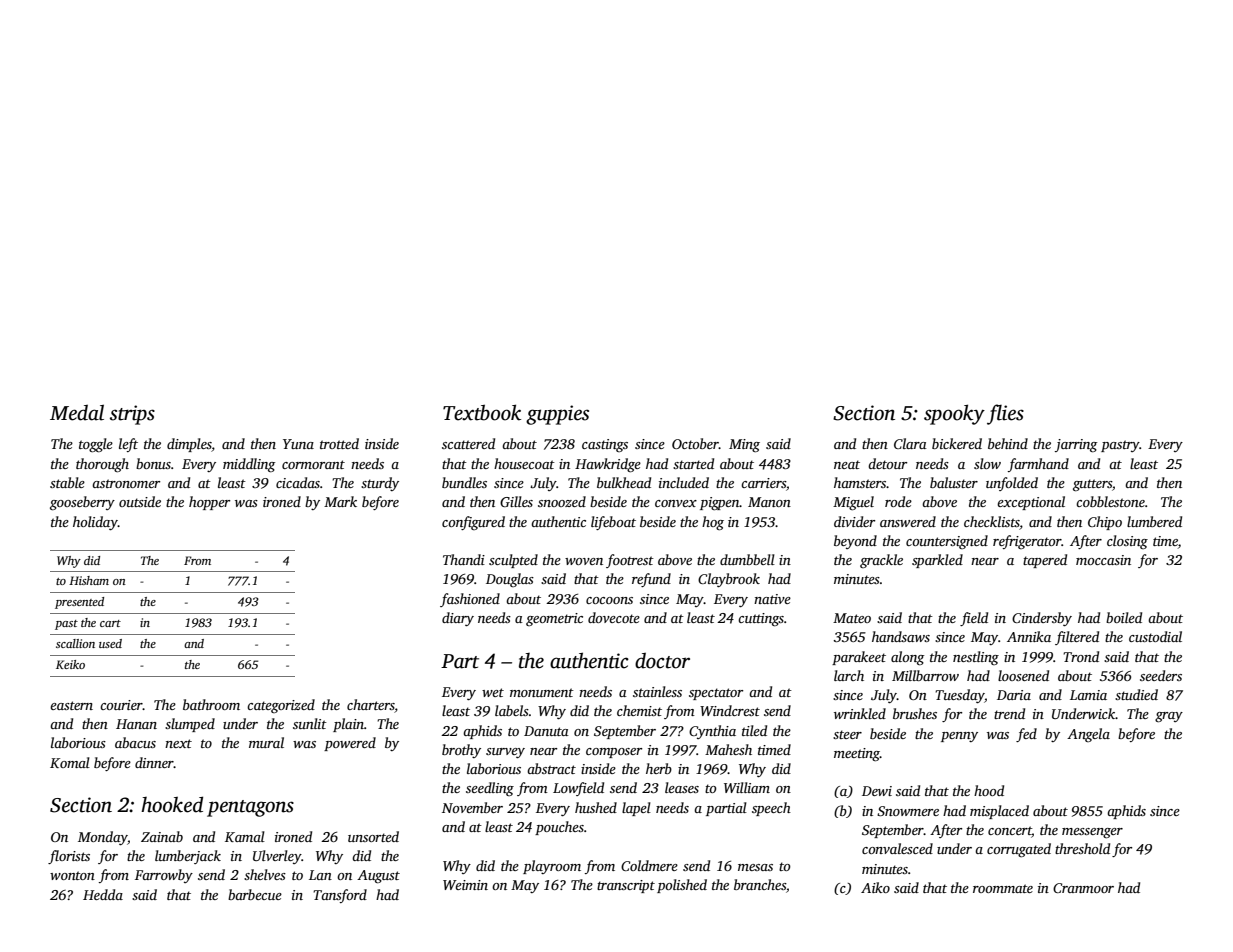 The width and height of the image is (1233, 952). What do you see at coordinates (1005, 414) in the image?
I see `flies` at bounding box center [1005, 414].
